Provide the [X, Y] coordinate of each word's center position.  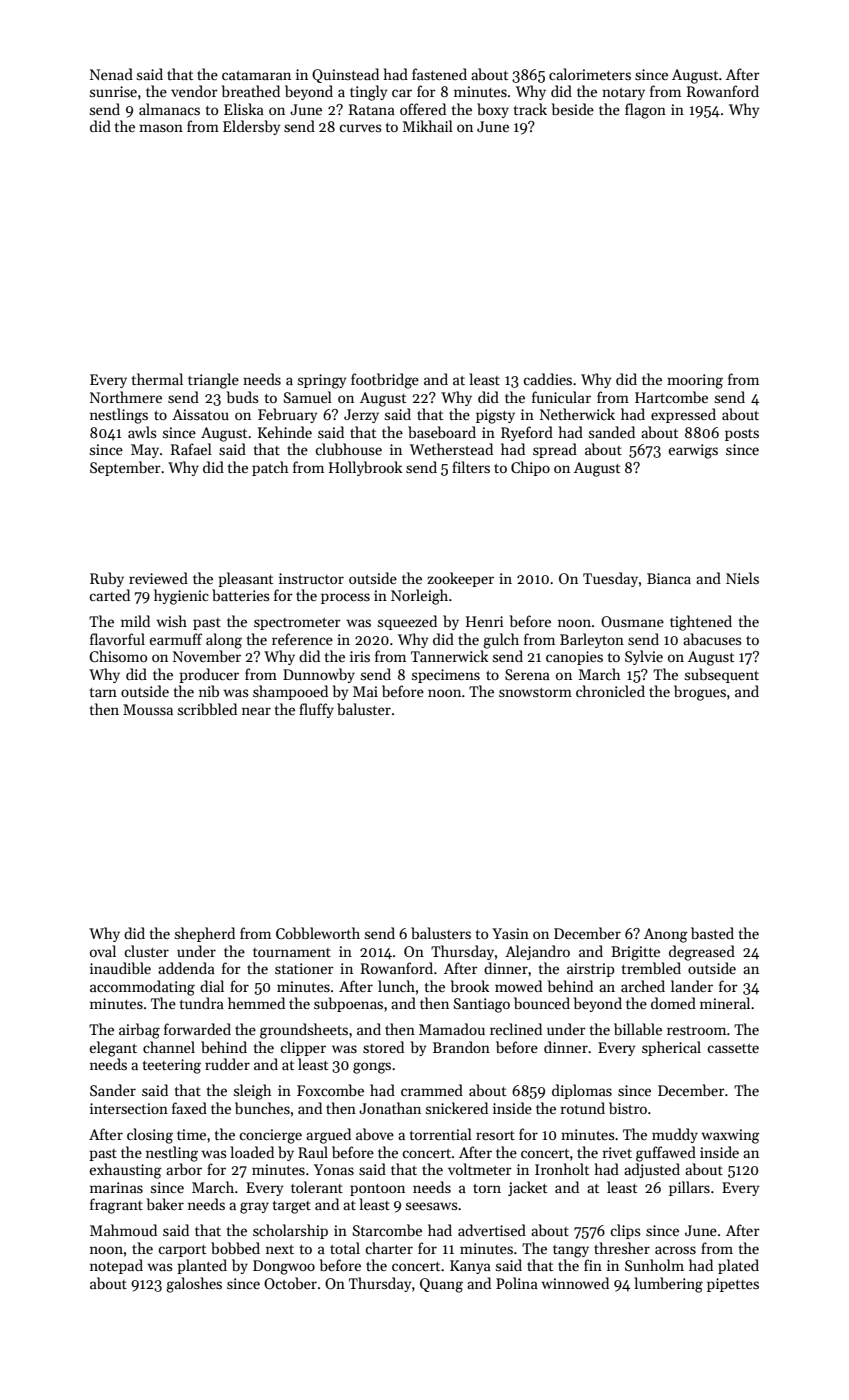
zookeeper [460, 579]
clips [625, 1231]
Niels [742, 578]
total [345, 1248]
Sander [113, 1090]
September [125, 468]
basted [712, 933]
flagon [645, 111]
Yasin [510, 933]
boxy [493, 110]
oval [103, 951]
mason [161, 128]
